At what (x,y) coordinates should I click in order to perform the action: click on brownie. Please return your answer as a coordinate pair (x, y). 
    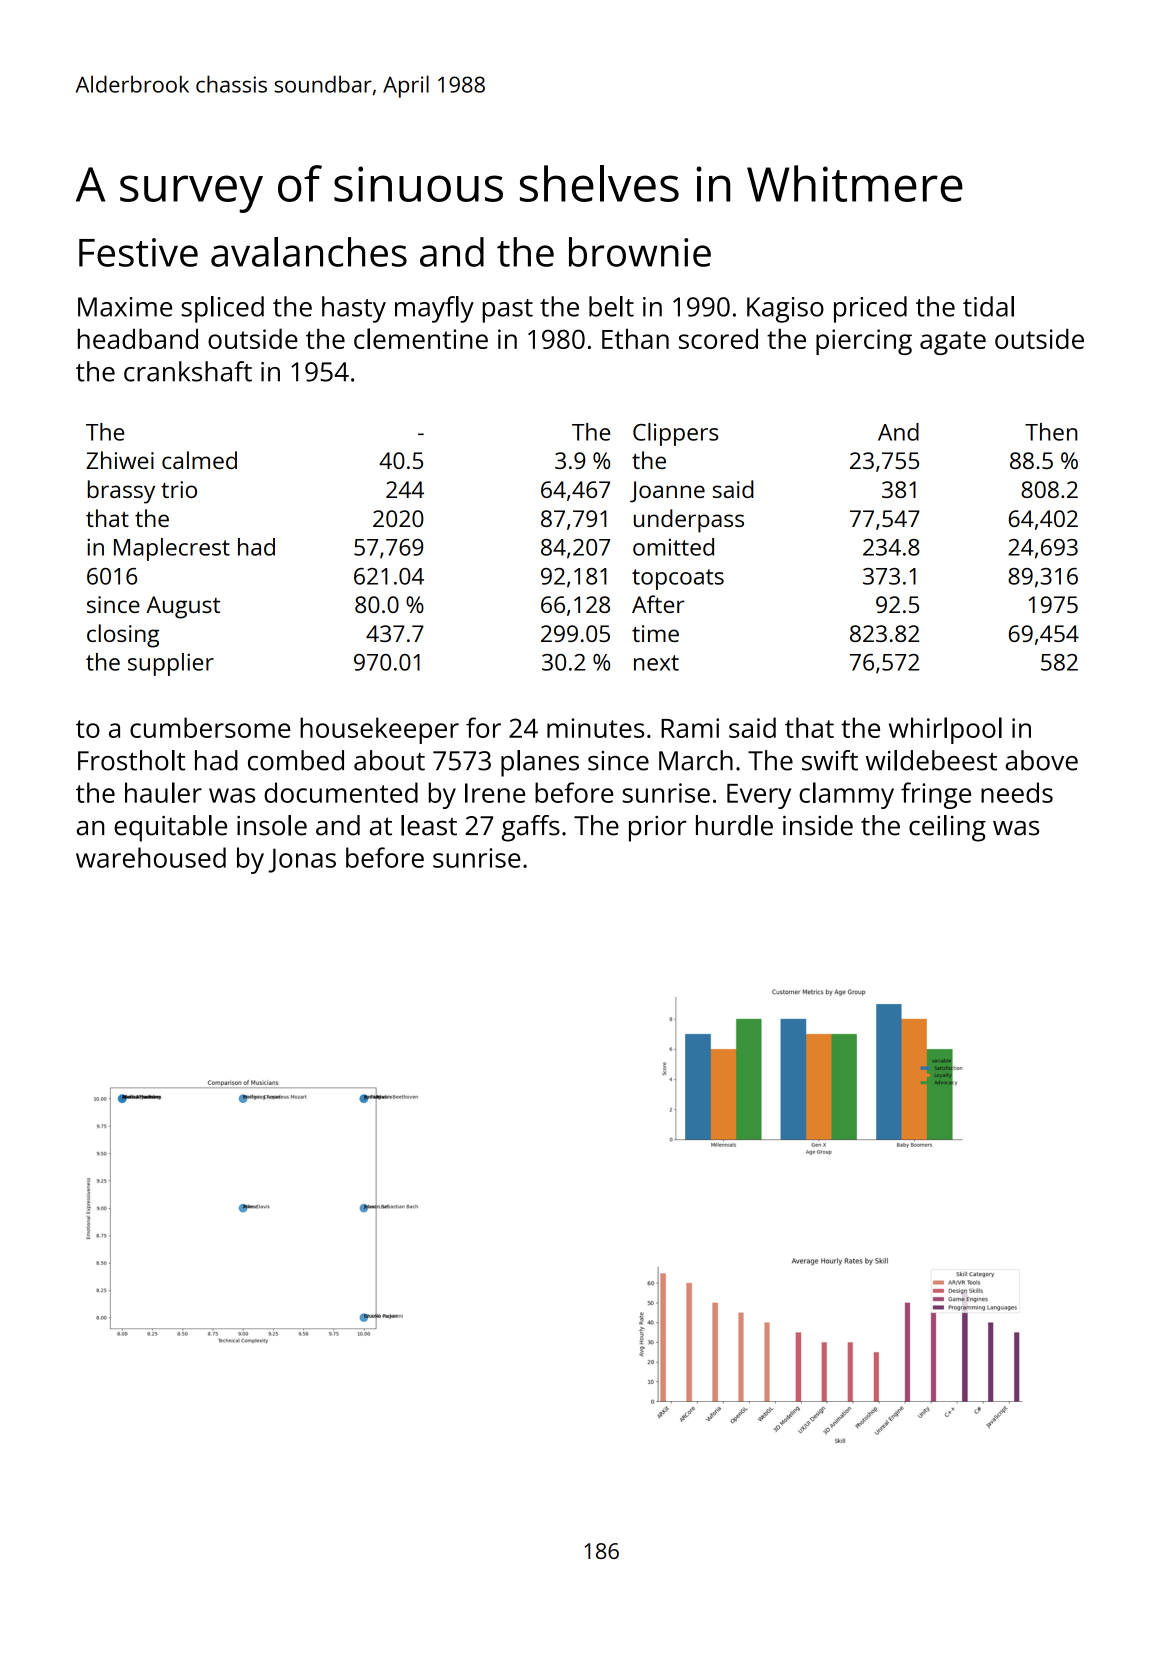
    Looking at the image, I should click on (640, 252).
